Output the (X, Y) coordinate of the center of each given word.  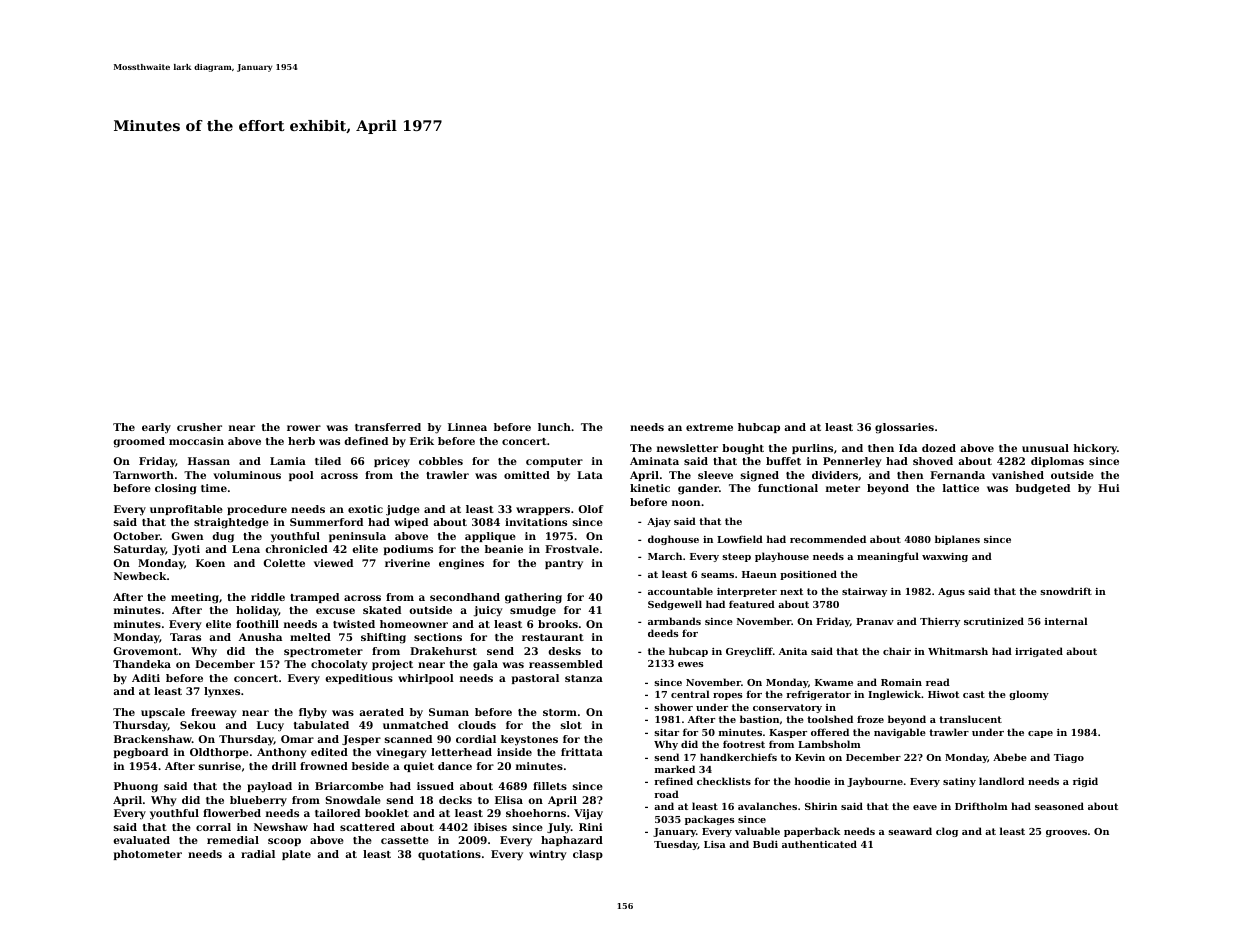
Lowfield (740, 539)
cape (1040, 734)
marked (675, 769)
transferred (388, 427)
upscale (163, 713)
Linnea (467, 427)
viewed (333, 563)
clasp (588, 855)
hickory (1095, 449)
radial (258, 854)
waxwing (945, 557)
